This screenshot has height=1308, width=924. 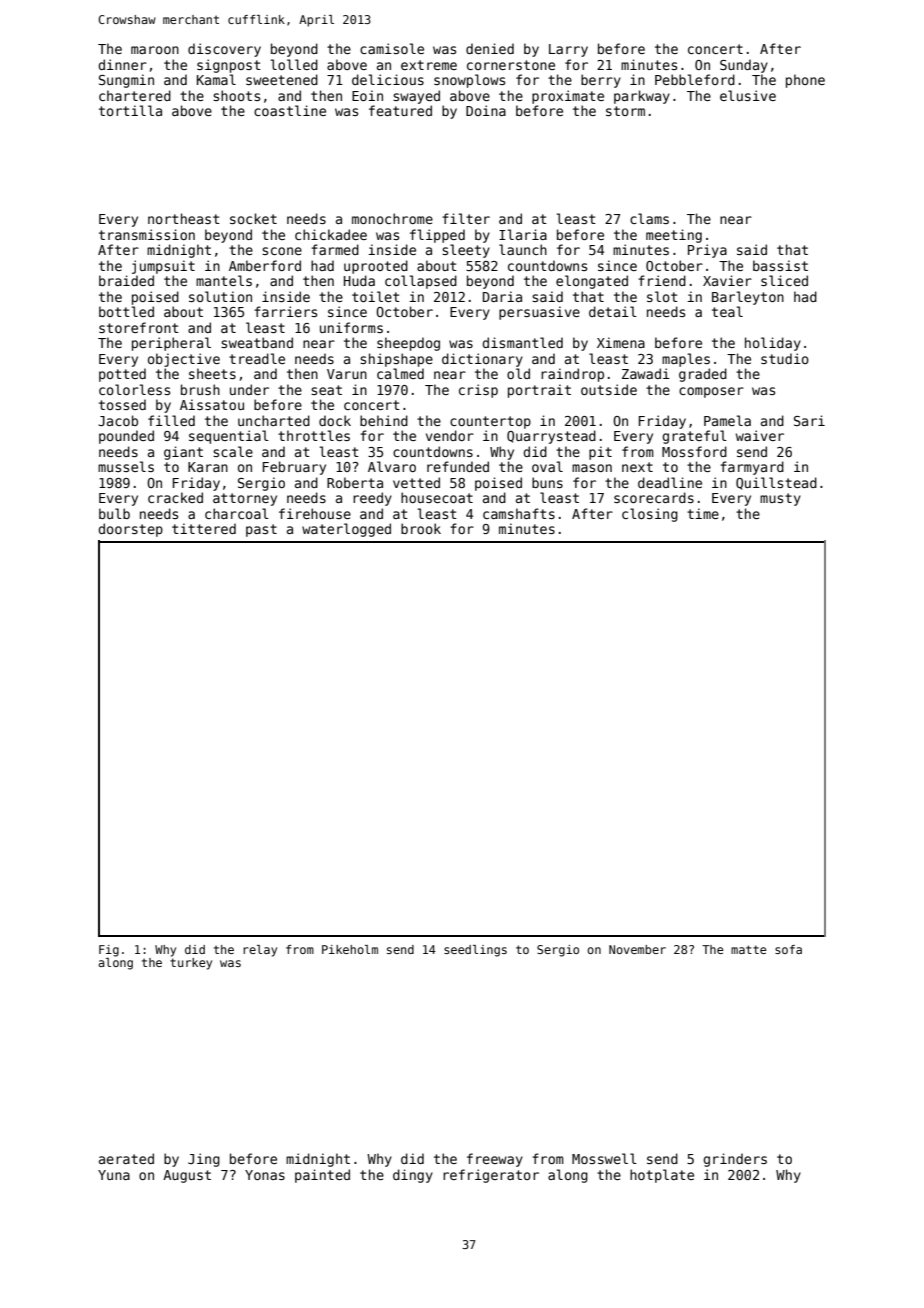 What do you see at coordinates (253, 218) in the screenshot?
I see `socket` at bounding box center [253, 218].
